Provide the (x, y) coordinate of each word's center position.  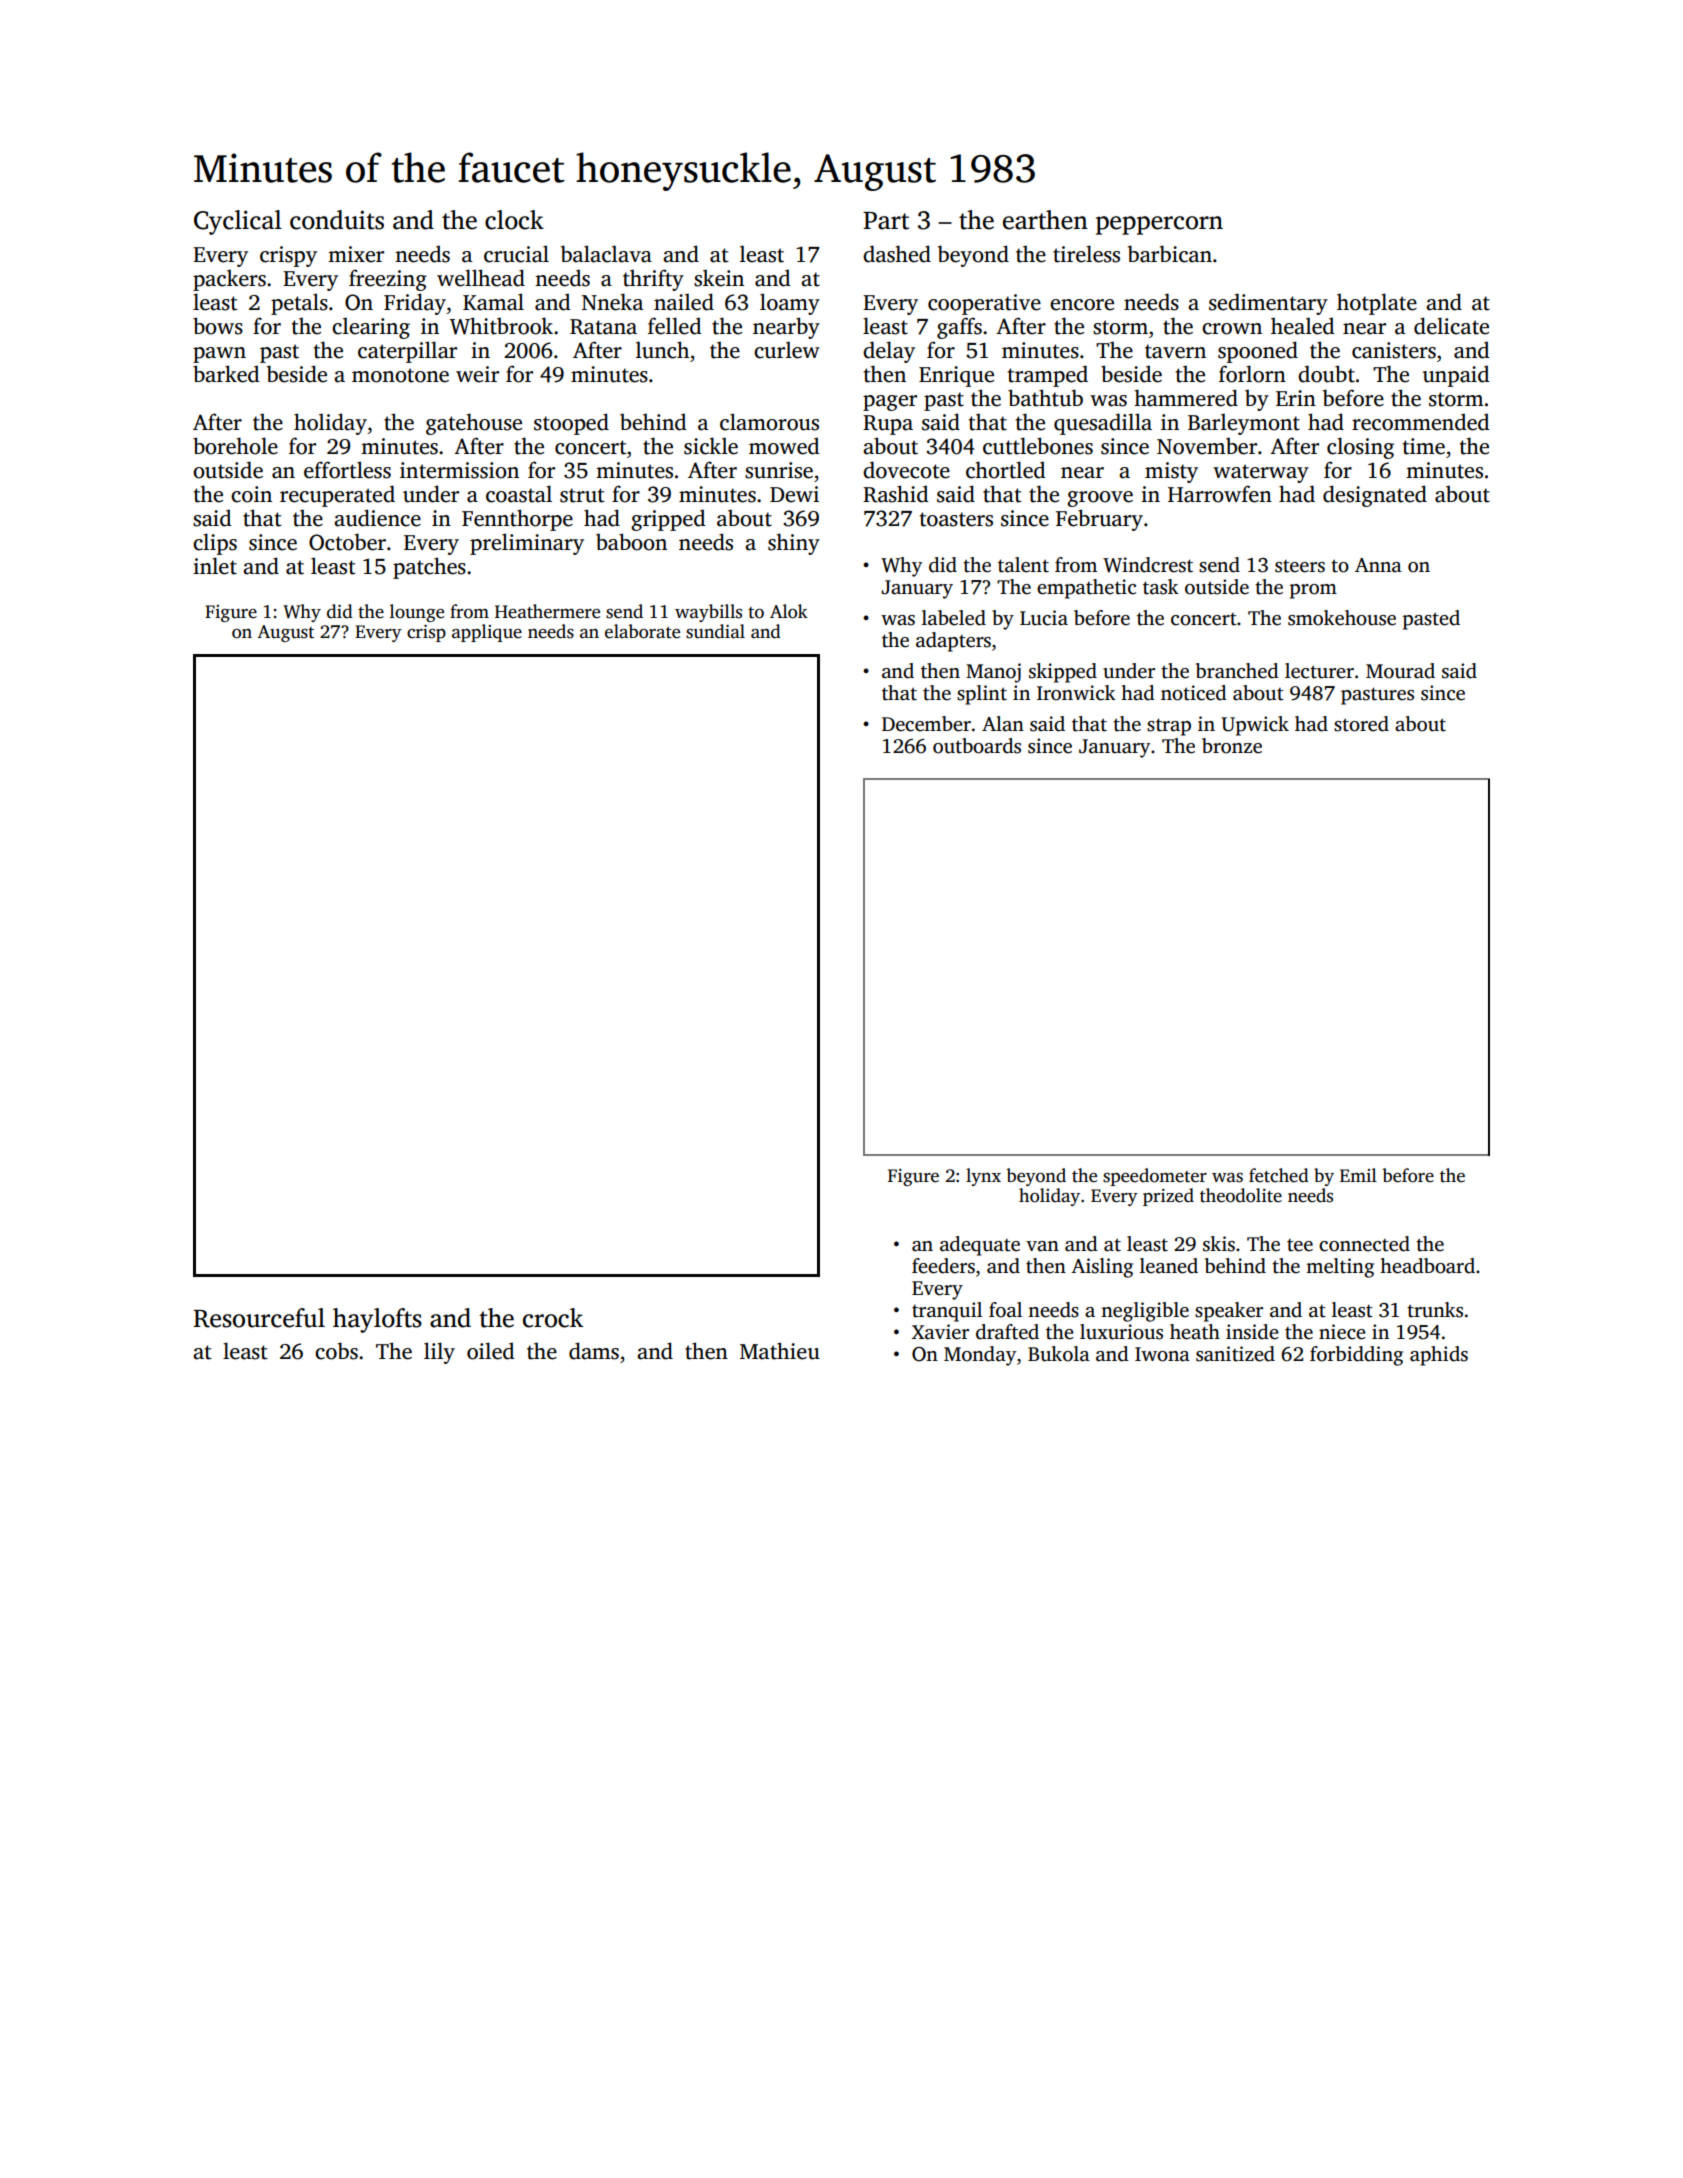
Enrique (956, 376)
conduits (337, 220)
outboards (977, 746)
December (926, 724)
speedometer (1155, 1177)
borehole (235, 446)
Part (886, 221)
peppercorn (1159, 225)
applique (487, 633)
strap (1169, 727)
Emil (1358, 1175)
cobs (336, 1351)
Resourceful (259, 1318)
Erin (1296, 398)
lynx (983, 1177)
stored (1361, 724)
